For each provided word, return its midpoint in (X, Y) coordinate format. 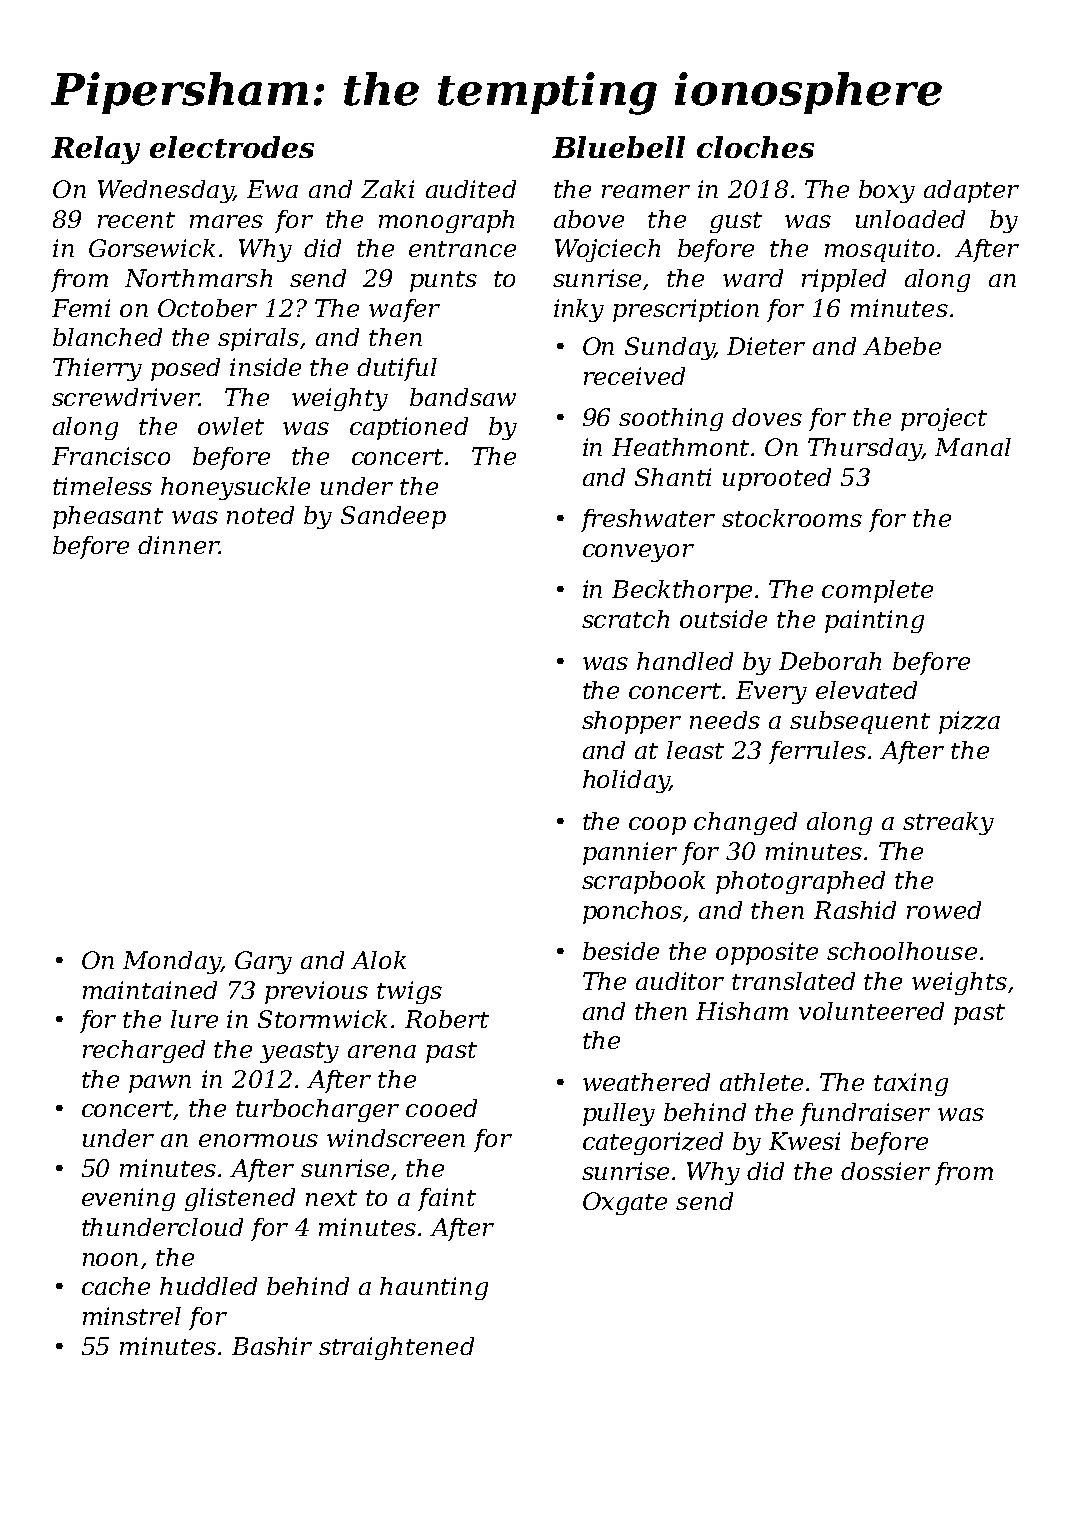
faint (447, 1199)
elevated (866, 690)
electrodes (232, 147)
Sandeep (393, 517)
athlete (761, 1082)
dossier (885, 1171)
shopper (631, 722)
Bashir (272, 1346)
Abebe (902, 346)
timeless (102, 486)
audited (471, 189)
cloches (755, 147)
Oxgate (625, 1203)
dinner (178, 545)
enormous (258, 1140)
